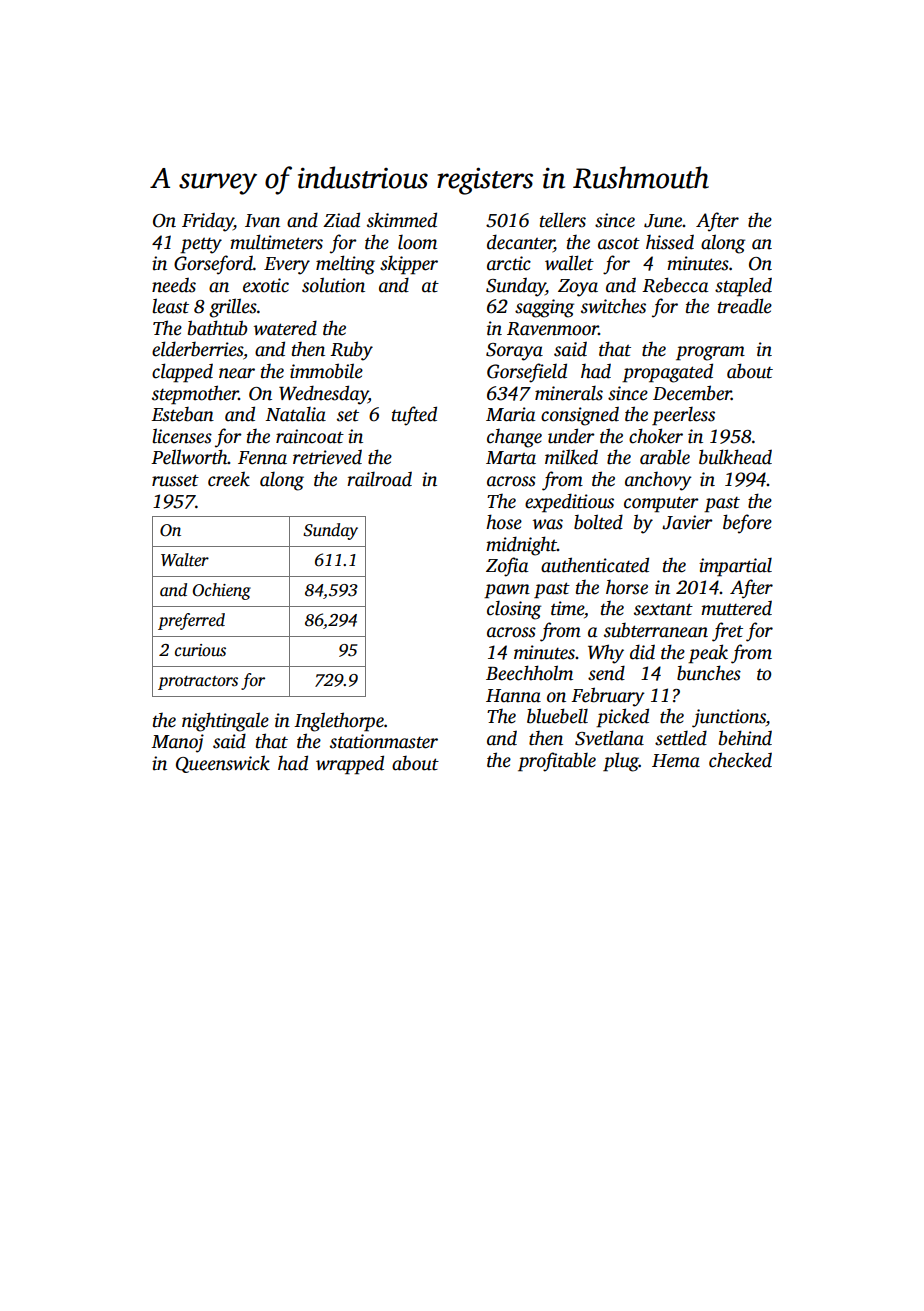 The image size is (924, 1311). I want to click on decanter, so click(520, 242).
